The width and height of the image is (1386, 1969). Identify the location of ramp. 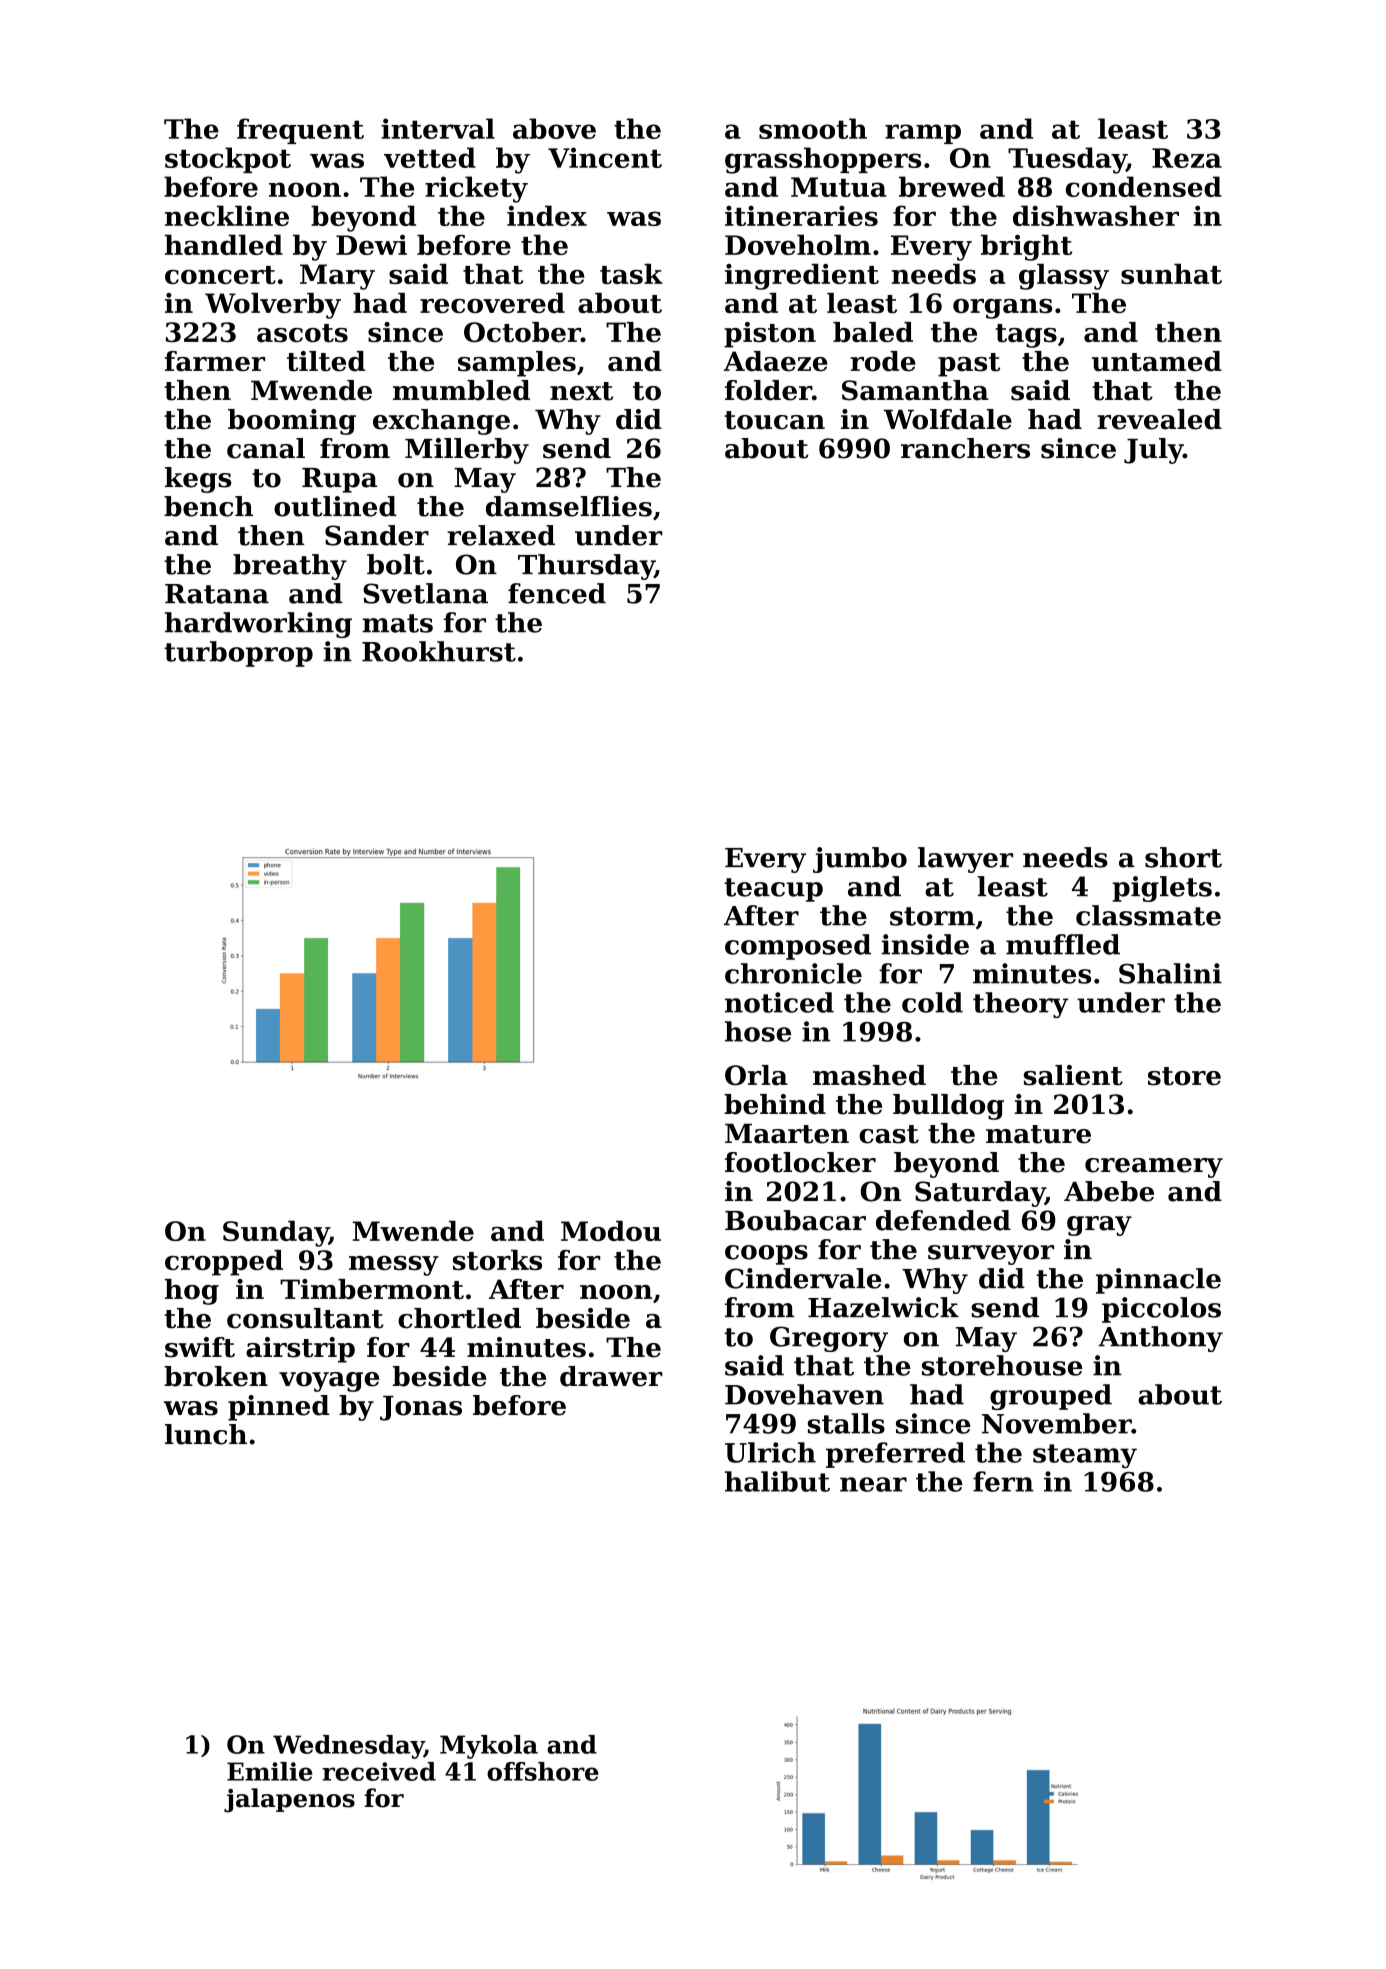
(923, 134).
